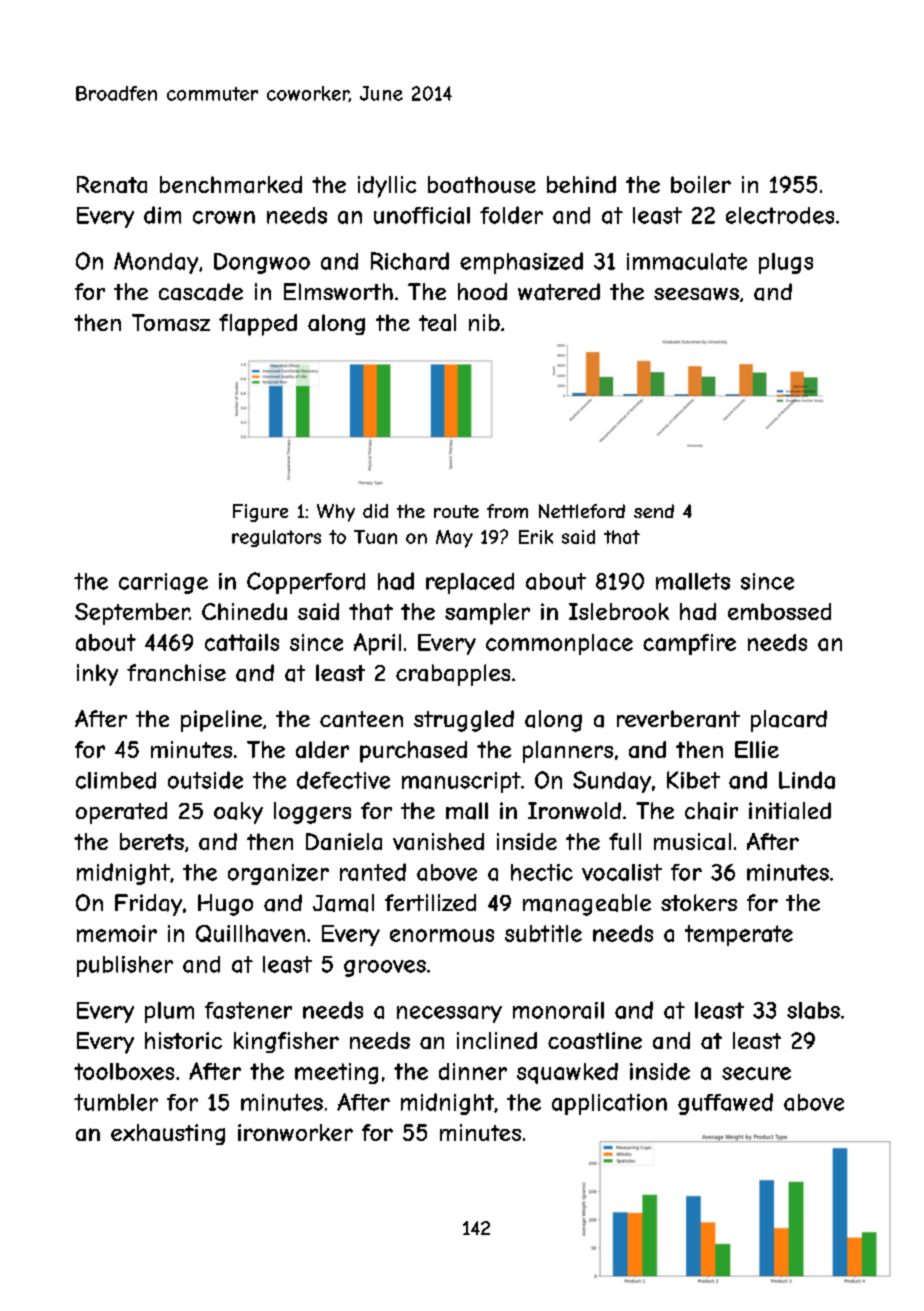  I want to click on operated, so click(121, 813).
